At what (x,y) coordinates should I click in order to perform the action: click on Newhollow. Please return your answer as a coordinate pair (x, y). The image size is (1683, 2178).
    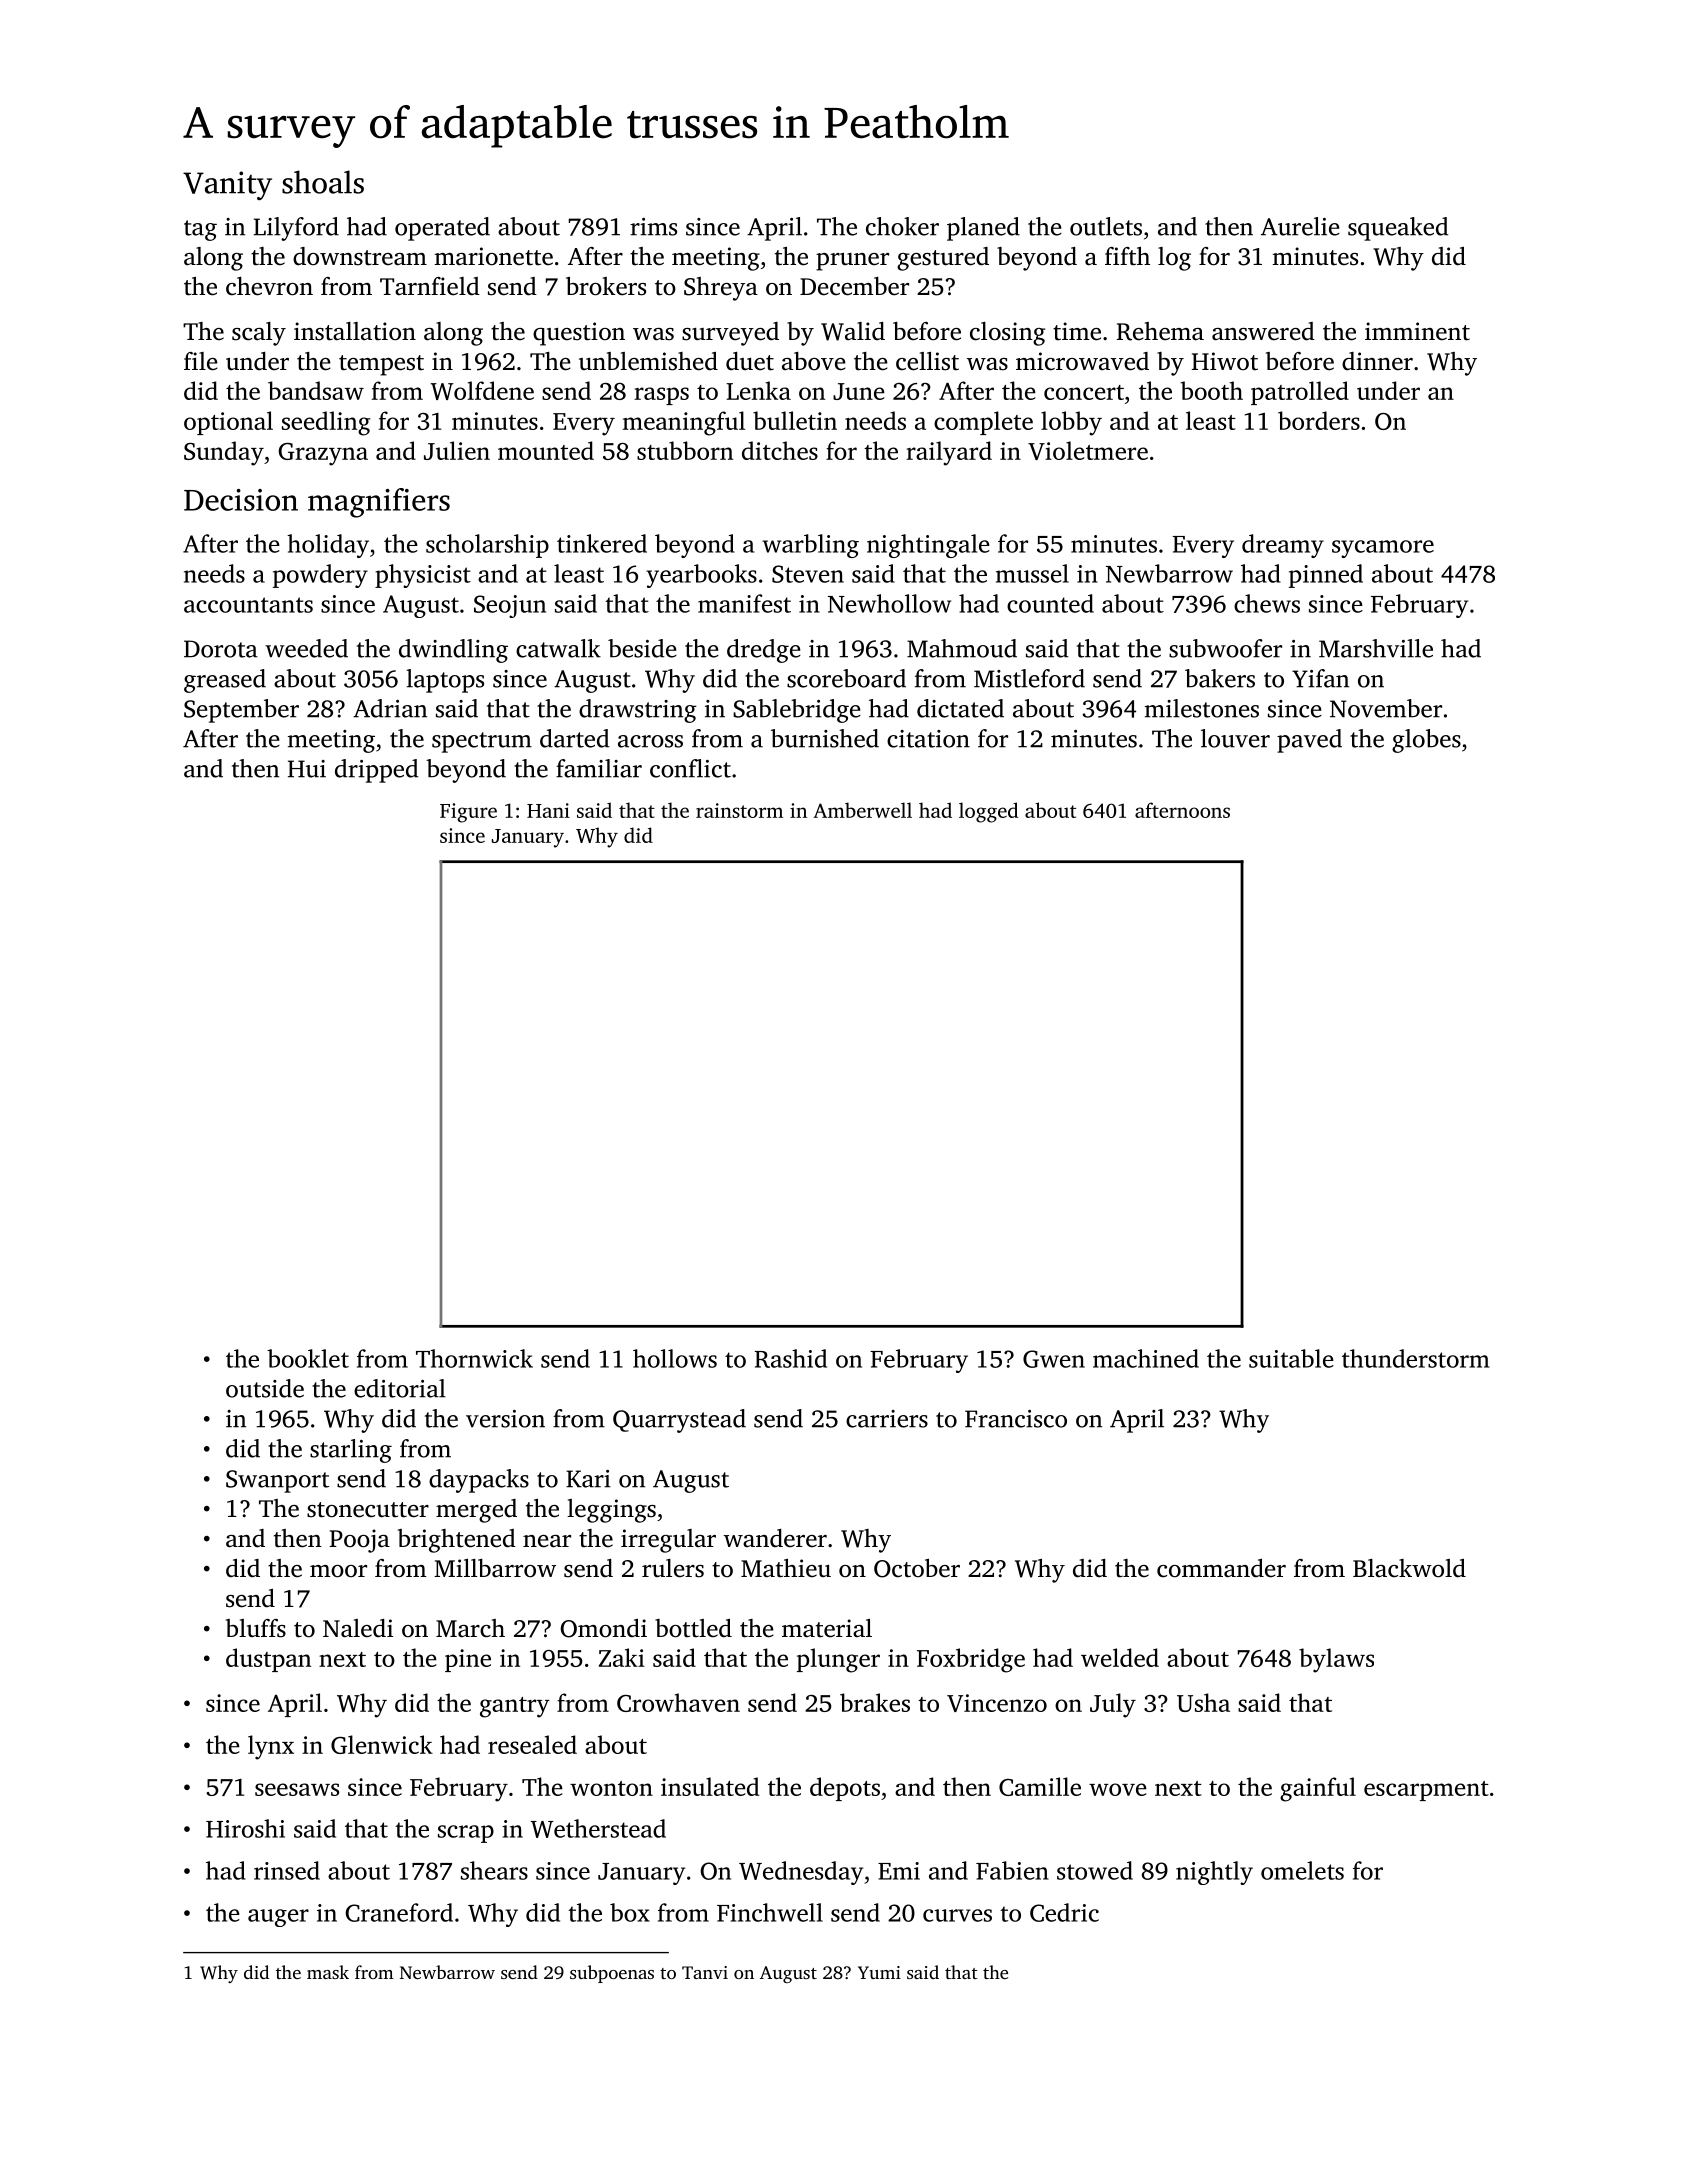
    Looking at the image, I should click on (889, 603).
